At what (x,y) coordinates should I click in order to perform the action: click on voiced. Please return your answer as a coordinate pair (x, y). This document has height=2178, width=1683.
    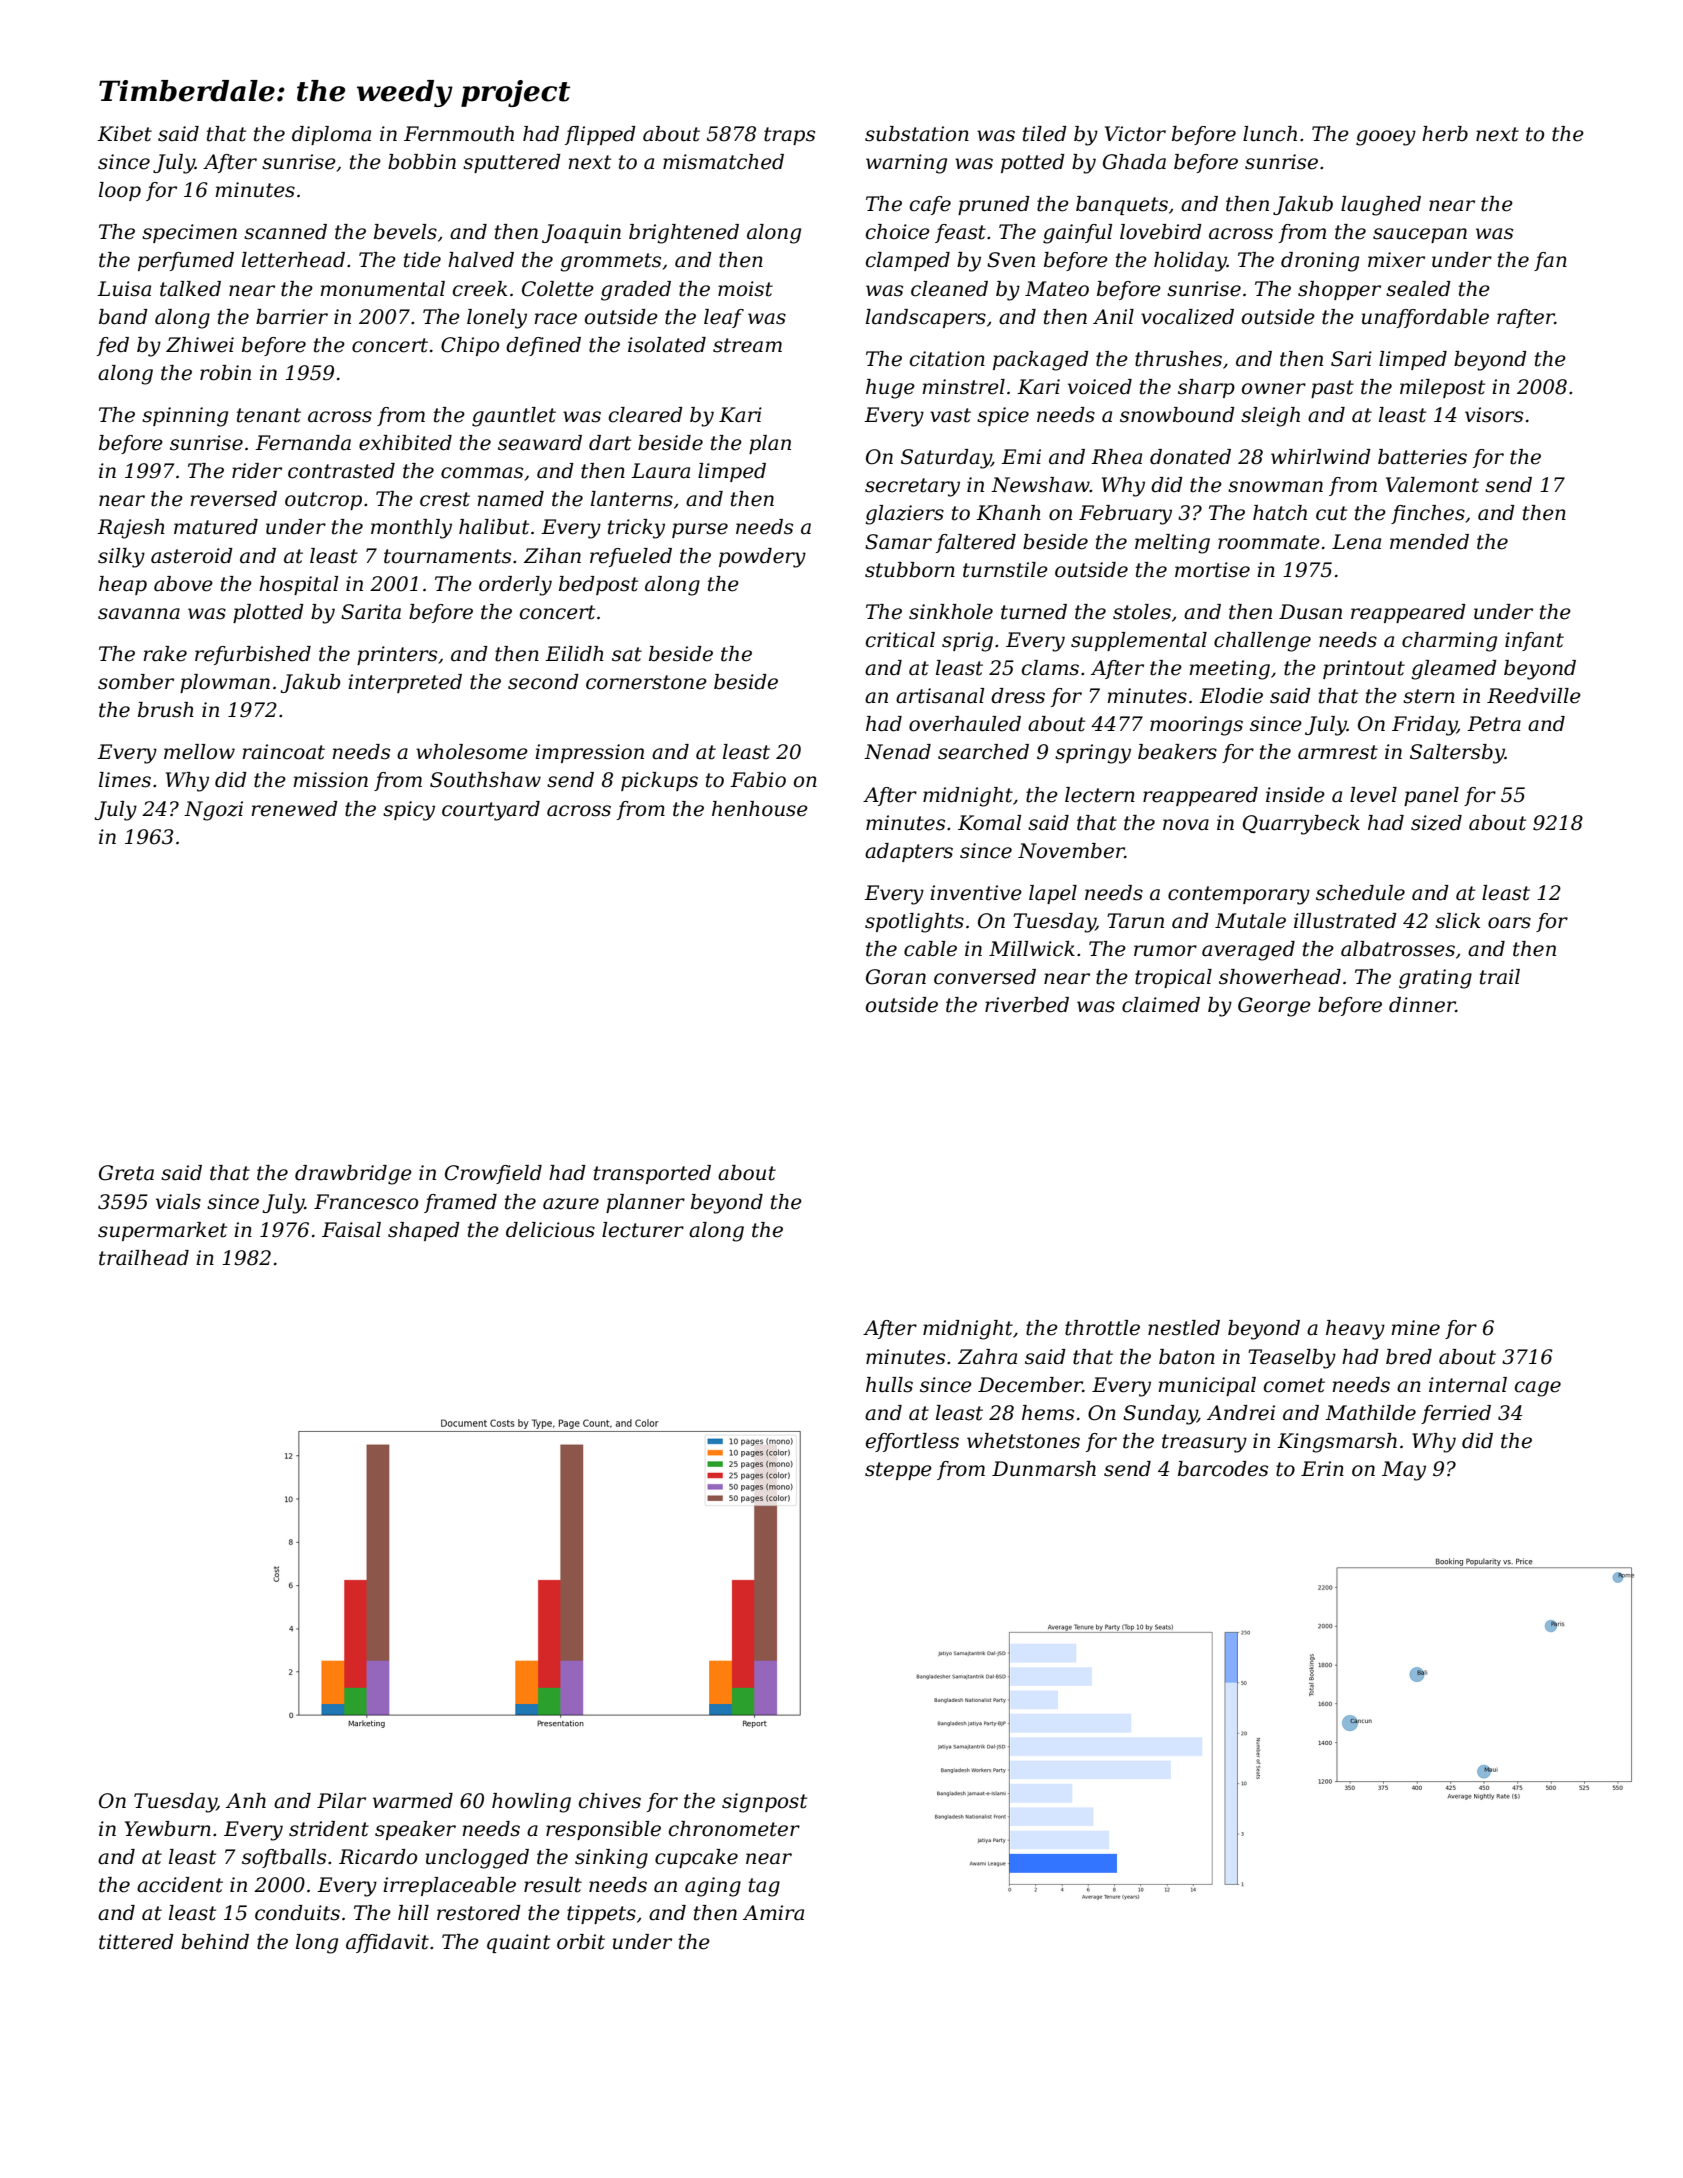
    Looking at the image, I should click on (1100, 387).
